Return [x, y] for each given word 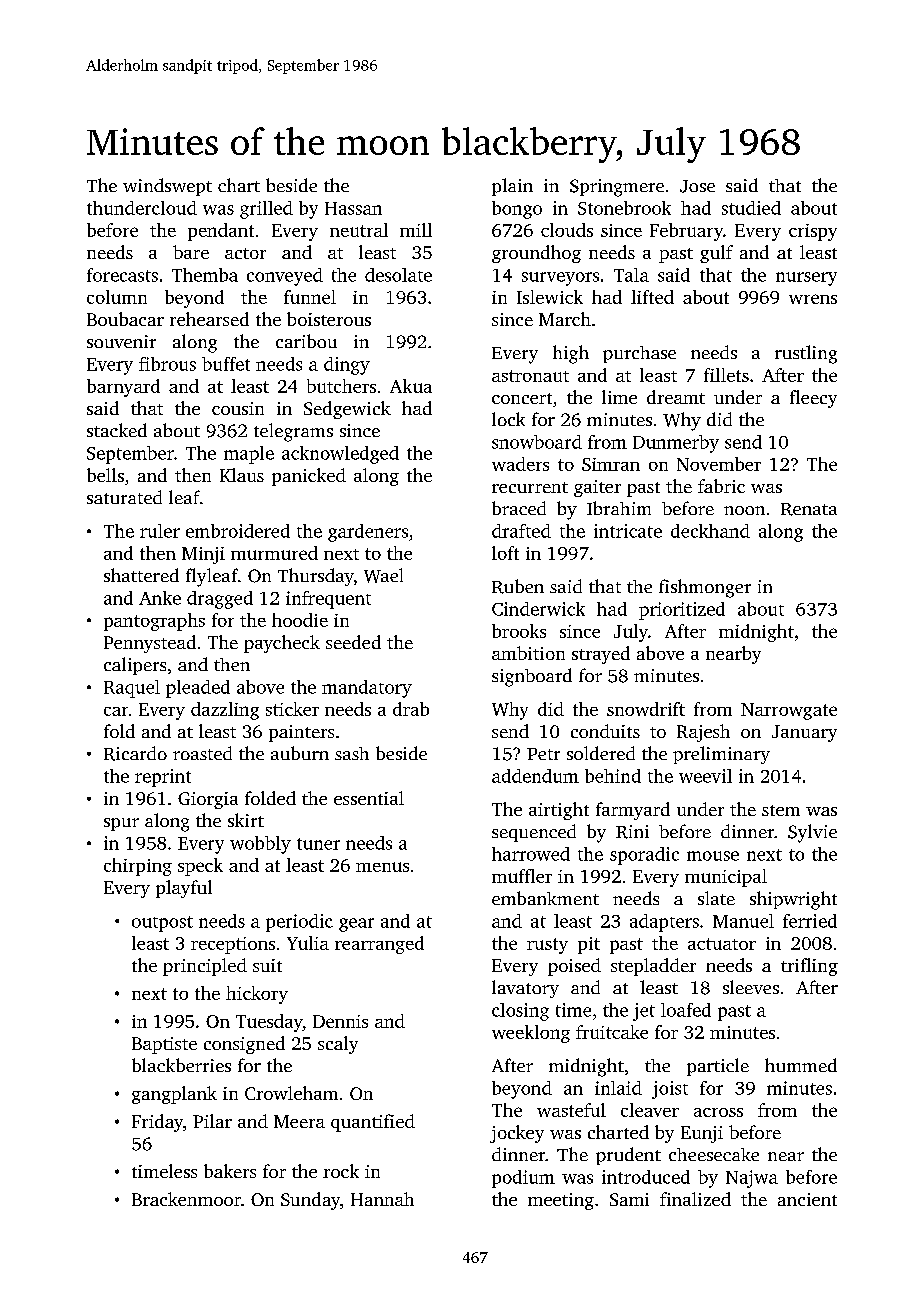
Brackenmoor [186, 1199]
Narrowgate [789, 711]
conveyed [285, 277]
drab [411, 709]
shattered [141, 575]
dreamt [676, 397]
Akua [411, 386]
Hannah [382, 1199]
